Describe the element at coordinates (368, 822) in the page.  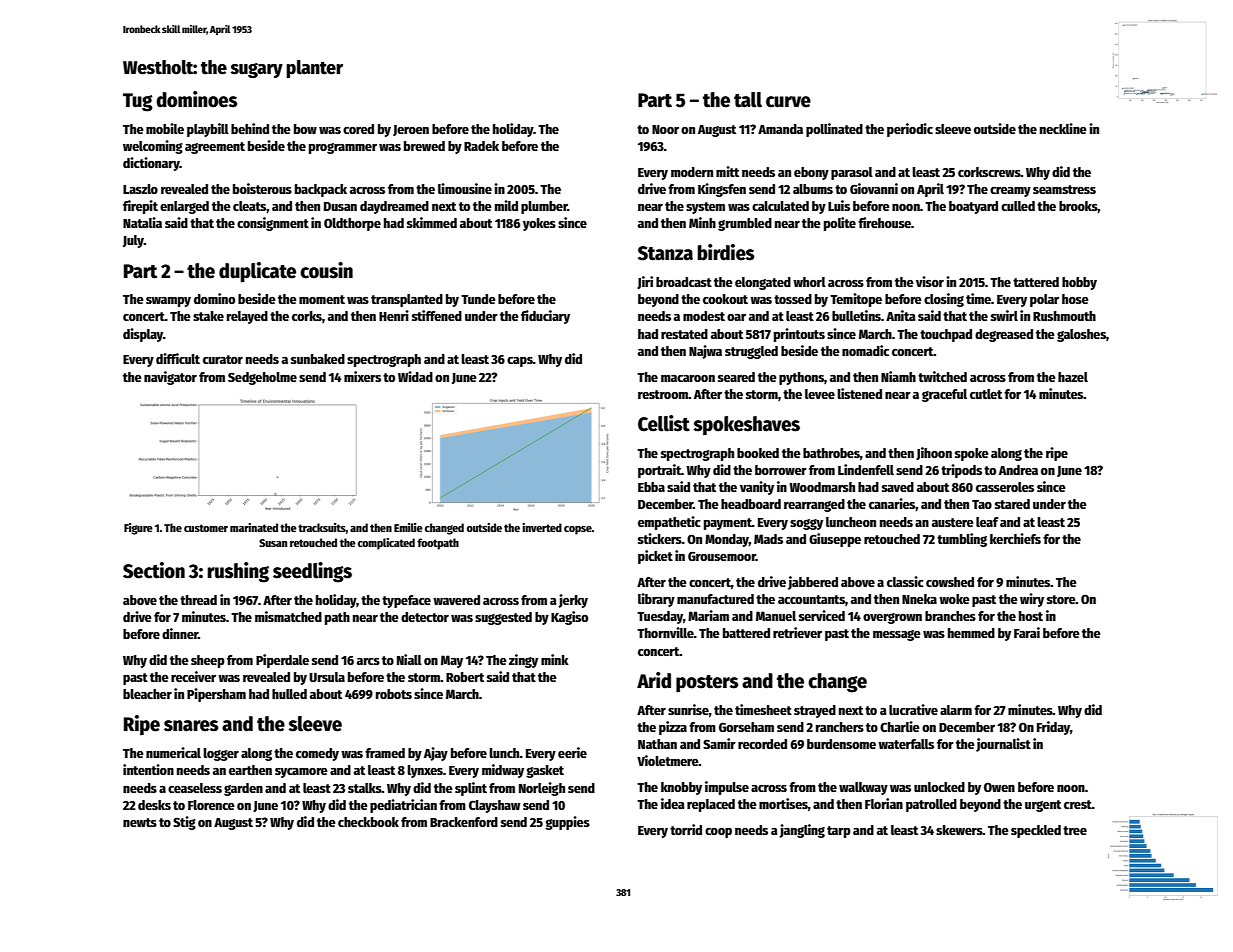
I see `checkbook` at that location.
